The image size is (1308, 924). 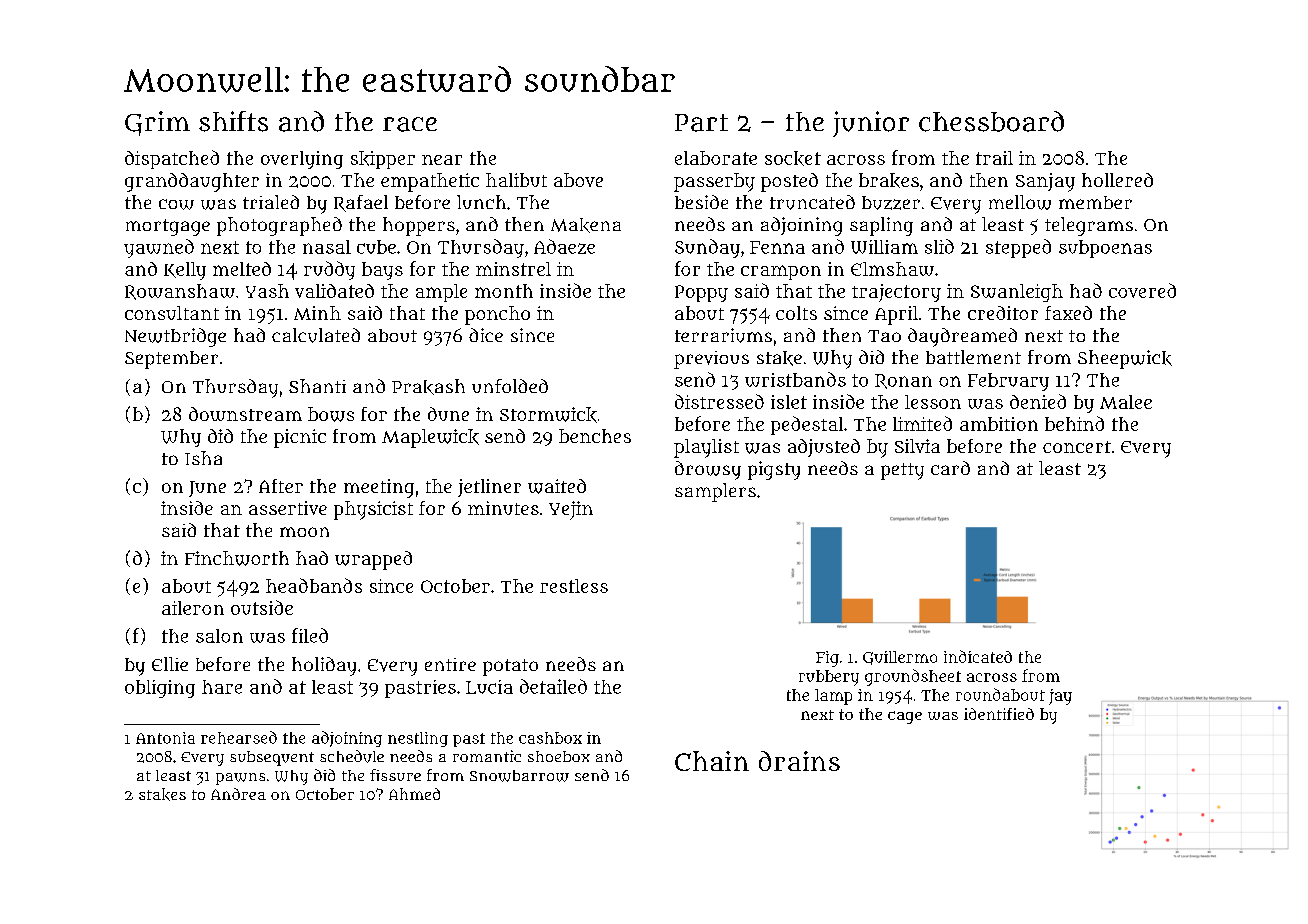 What do you see at coordinates (991, 121) in the screenshot?
I see `chessboard` at bounding box center [991, 121].
